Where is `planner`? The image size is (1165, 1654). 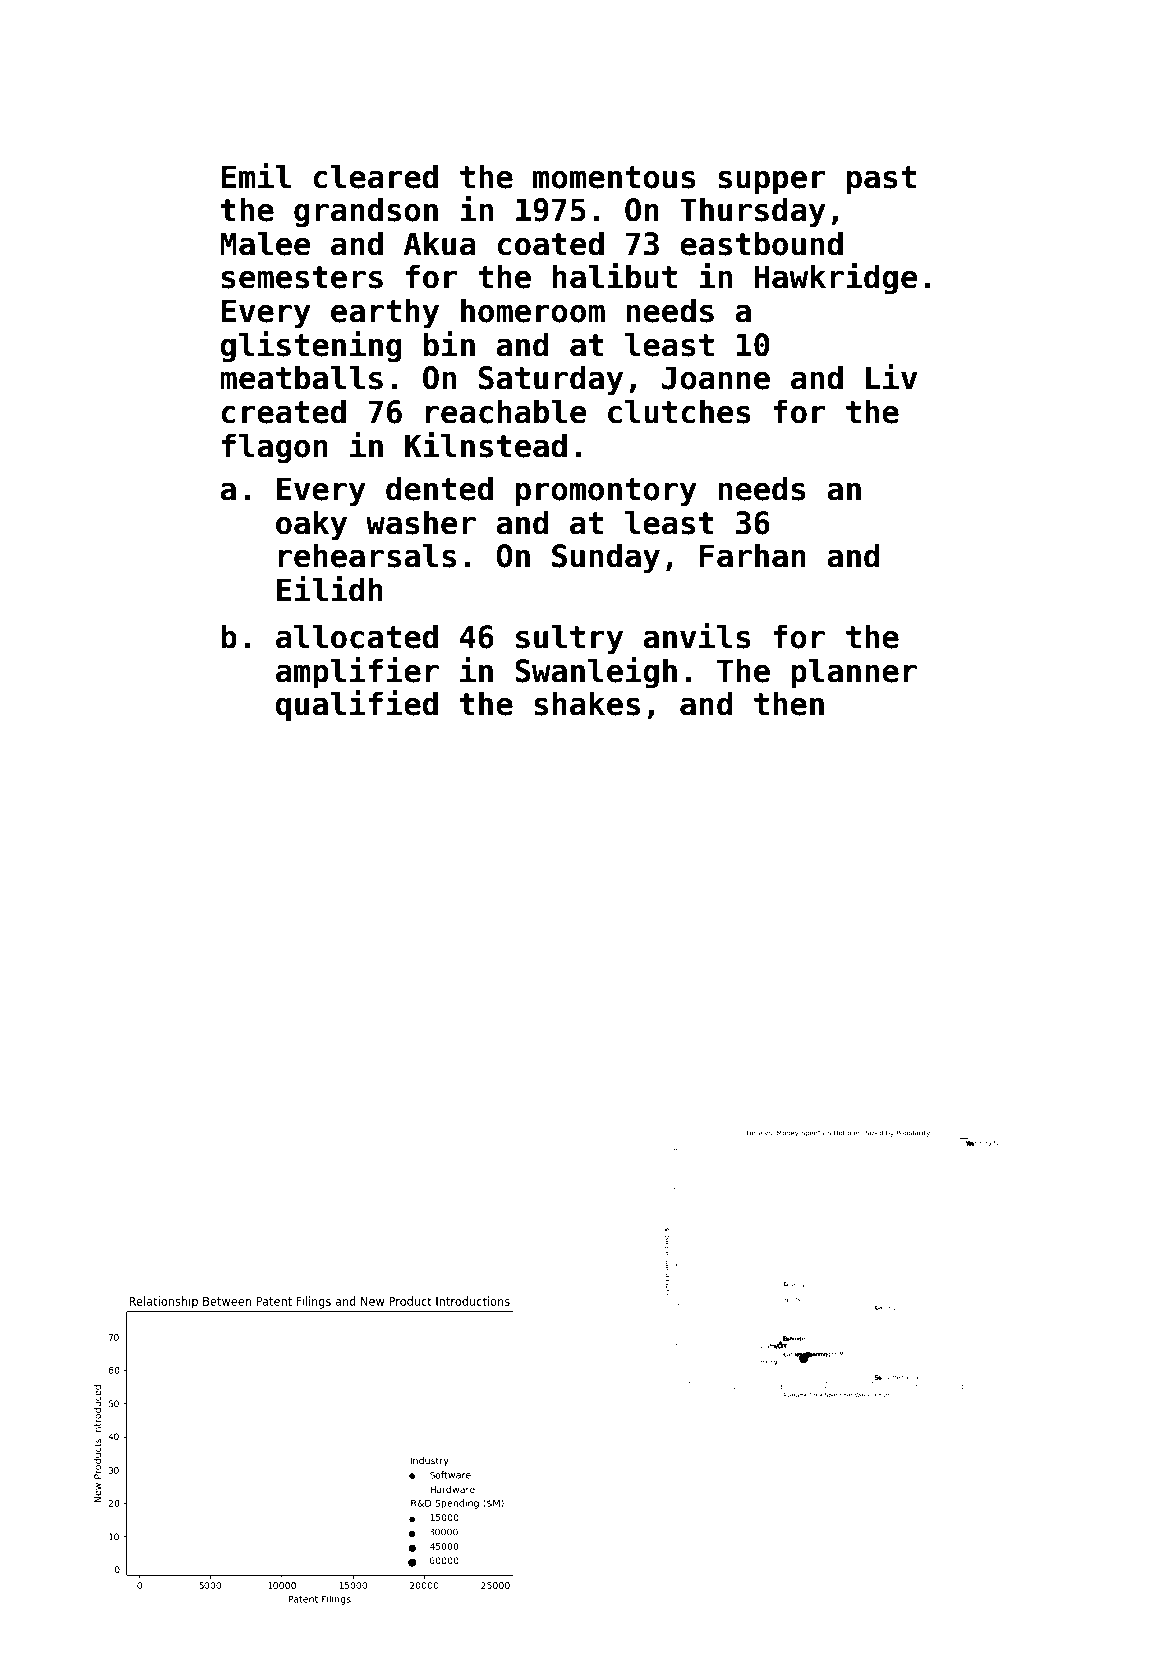 planner is located at coordinates (854, 673).
